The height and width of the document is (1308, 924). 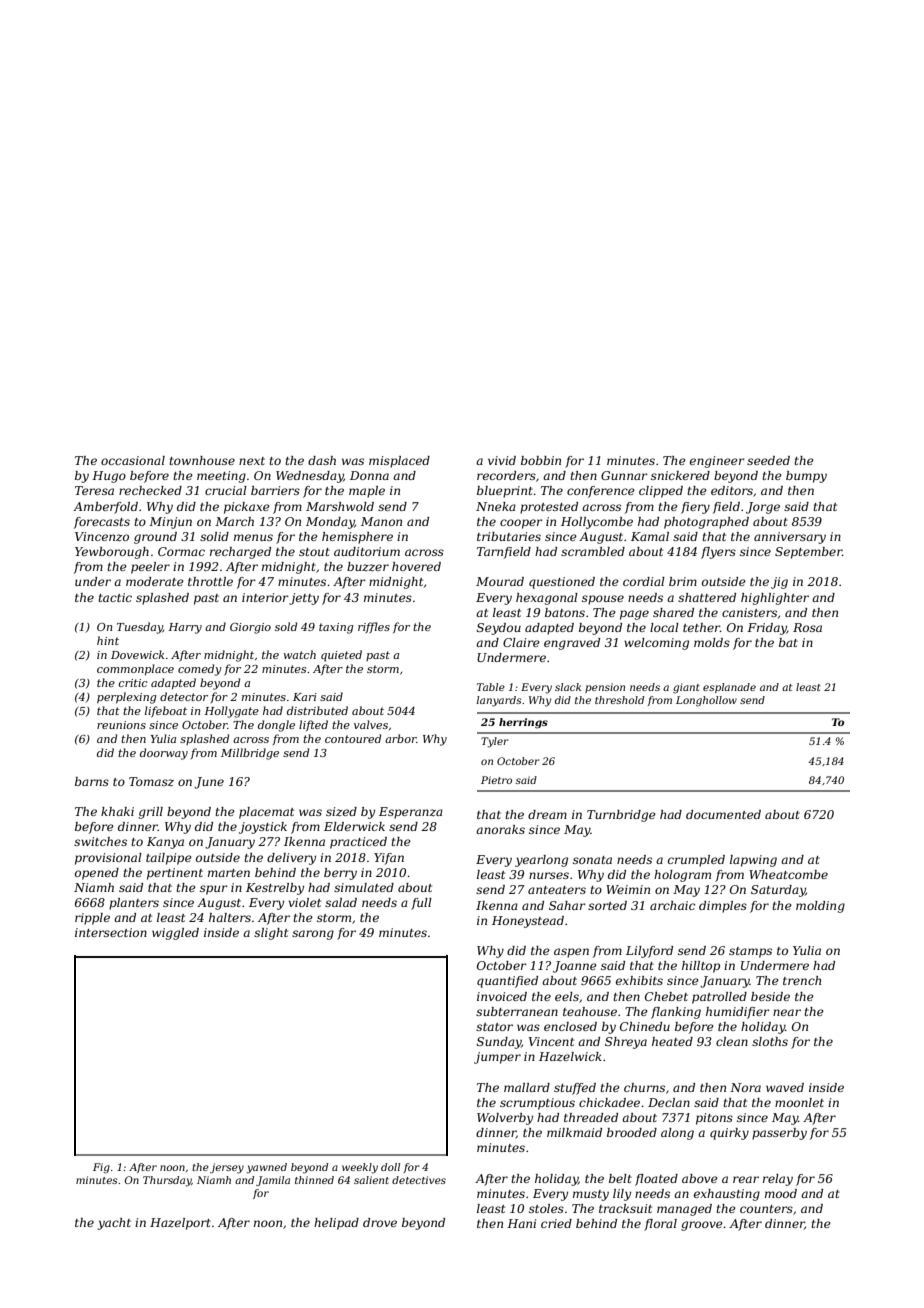 What do you see at coordinates (788, 874) in the document?
I see `Wheatcombe` at bounding box center [788, 874].
